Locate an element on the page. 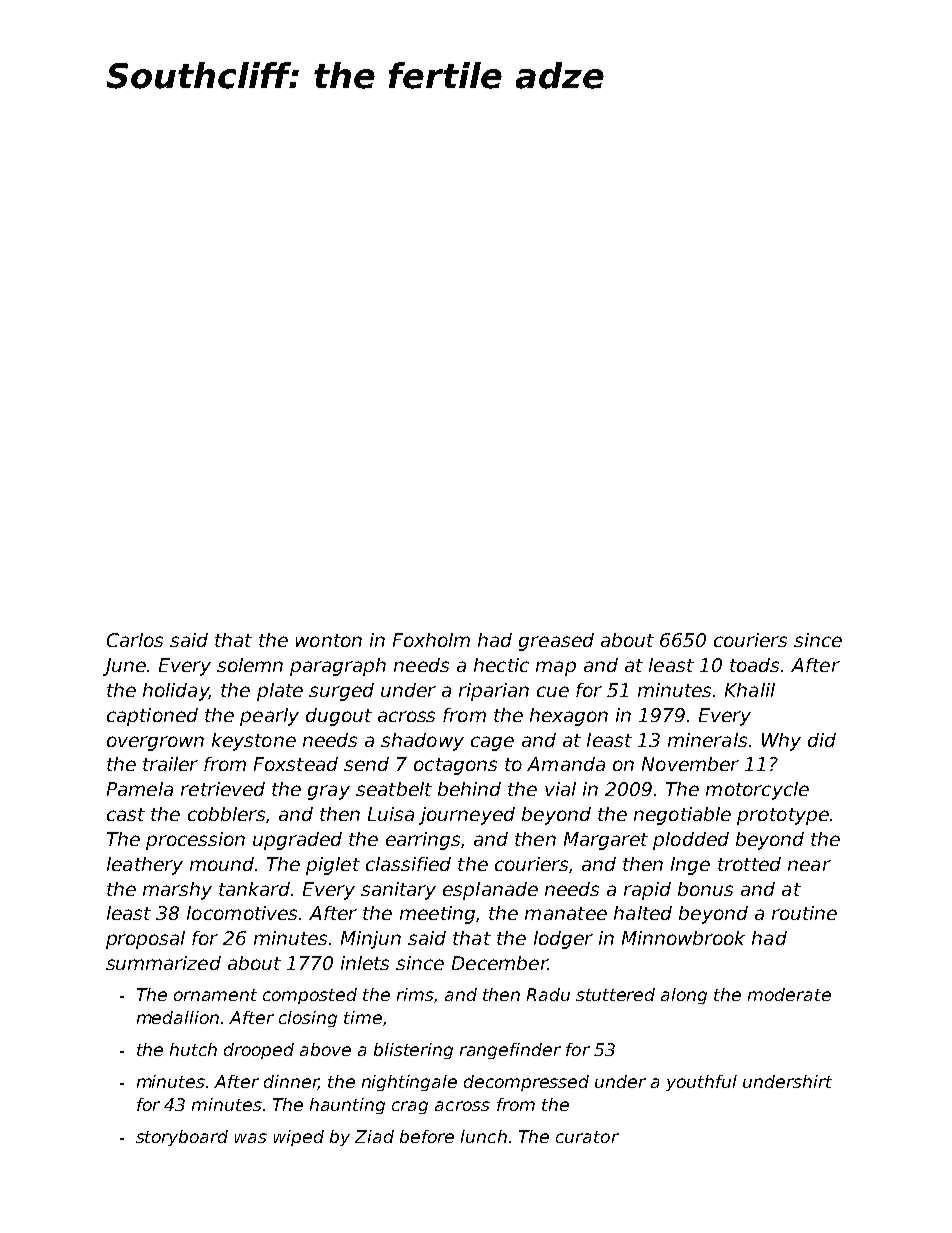 The width and height of the page is (952, 1233). lodger is located at coordinates (563, 940).
